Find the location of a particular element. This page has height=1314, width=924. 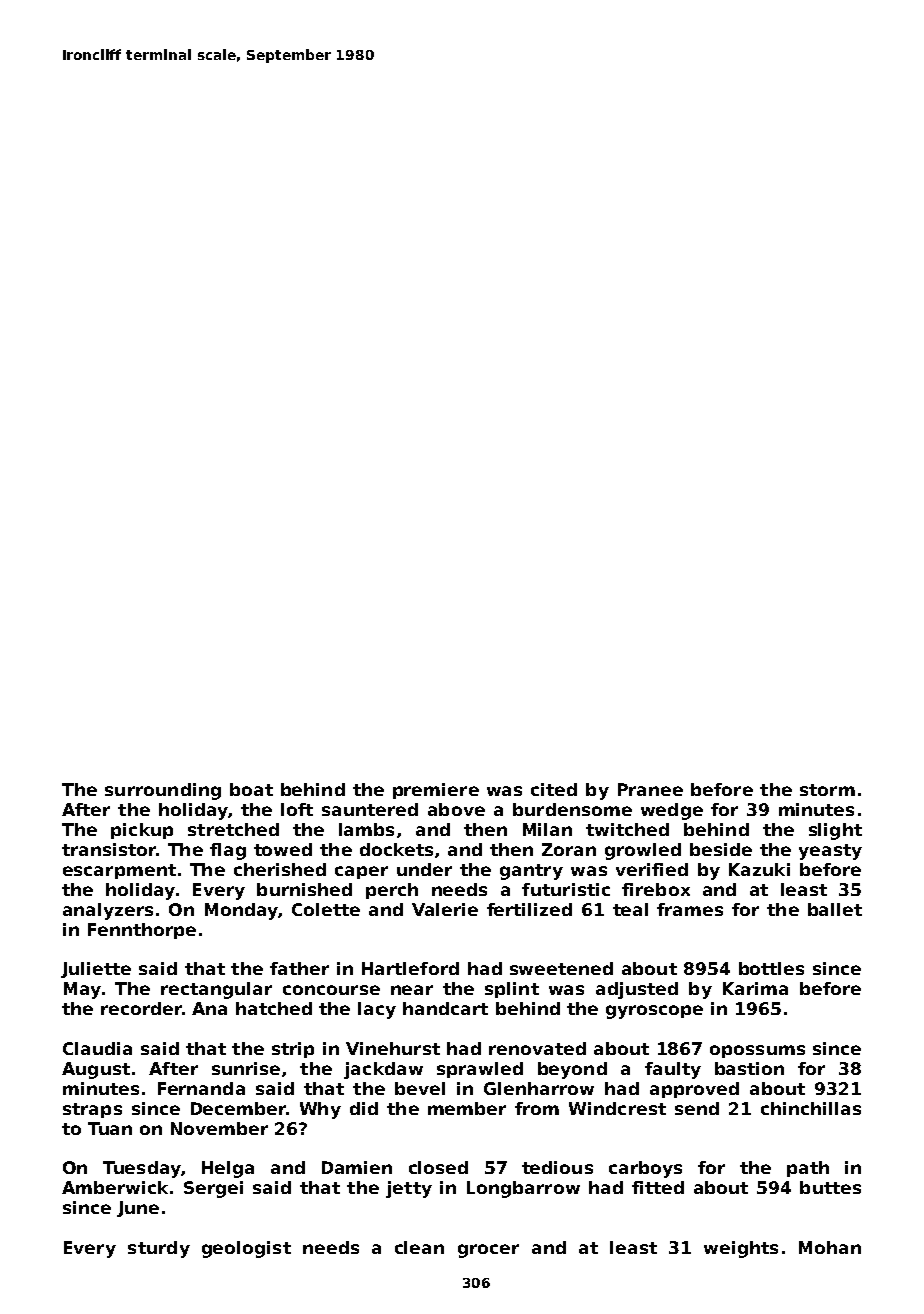

surrounding is located at coordinates (163, 791).
